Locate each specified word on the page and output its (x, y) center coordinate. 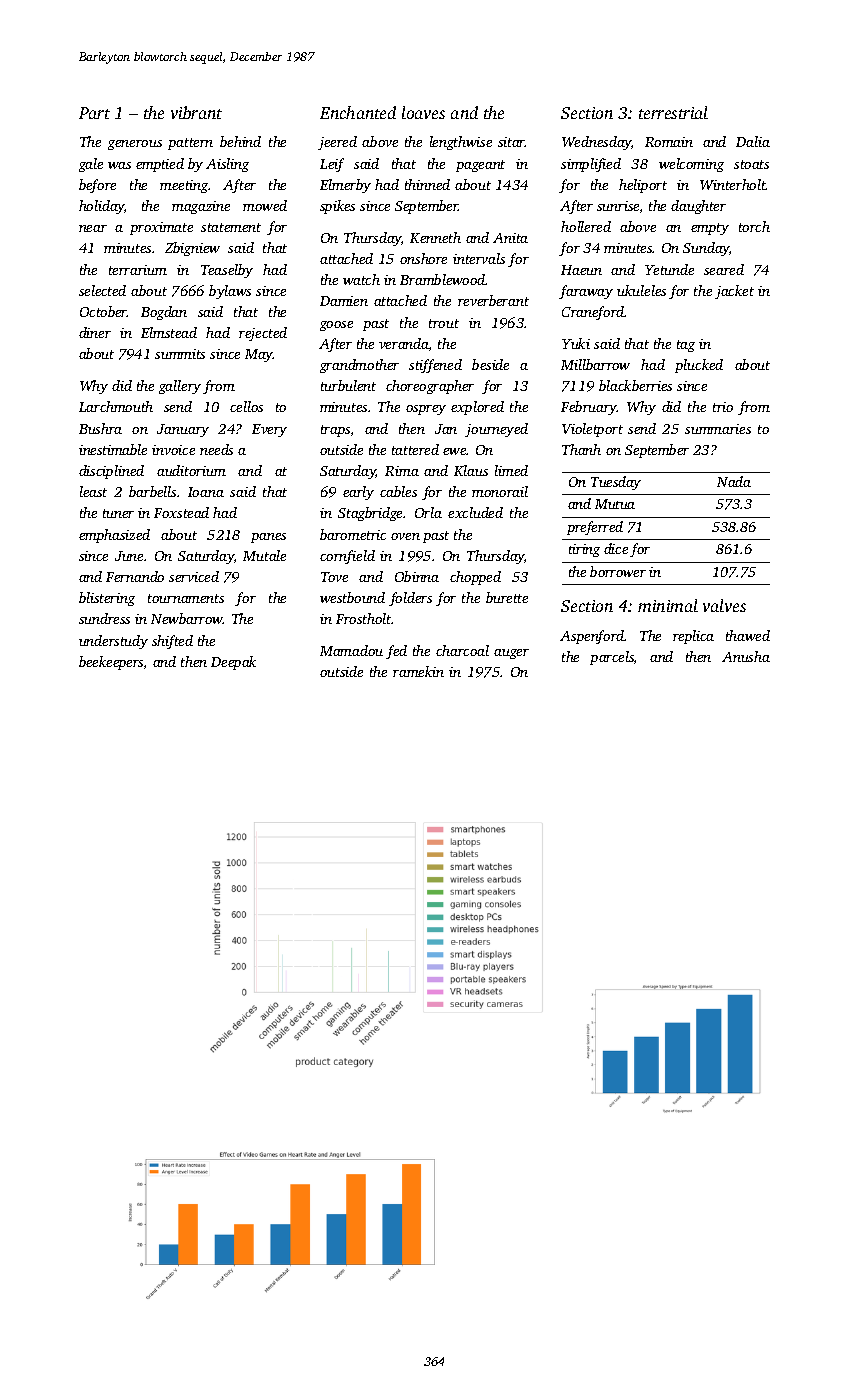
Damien (344, 301)
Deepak (233, 663)
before (97, 186)
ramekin (418, 671)
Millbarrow (595, 364)
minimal (668, 605)
